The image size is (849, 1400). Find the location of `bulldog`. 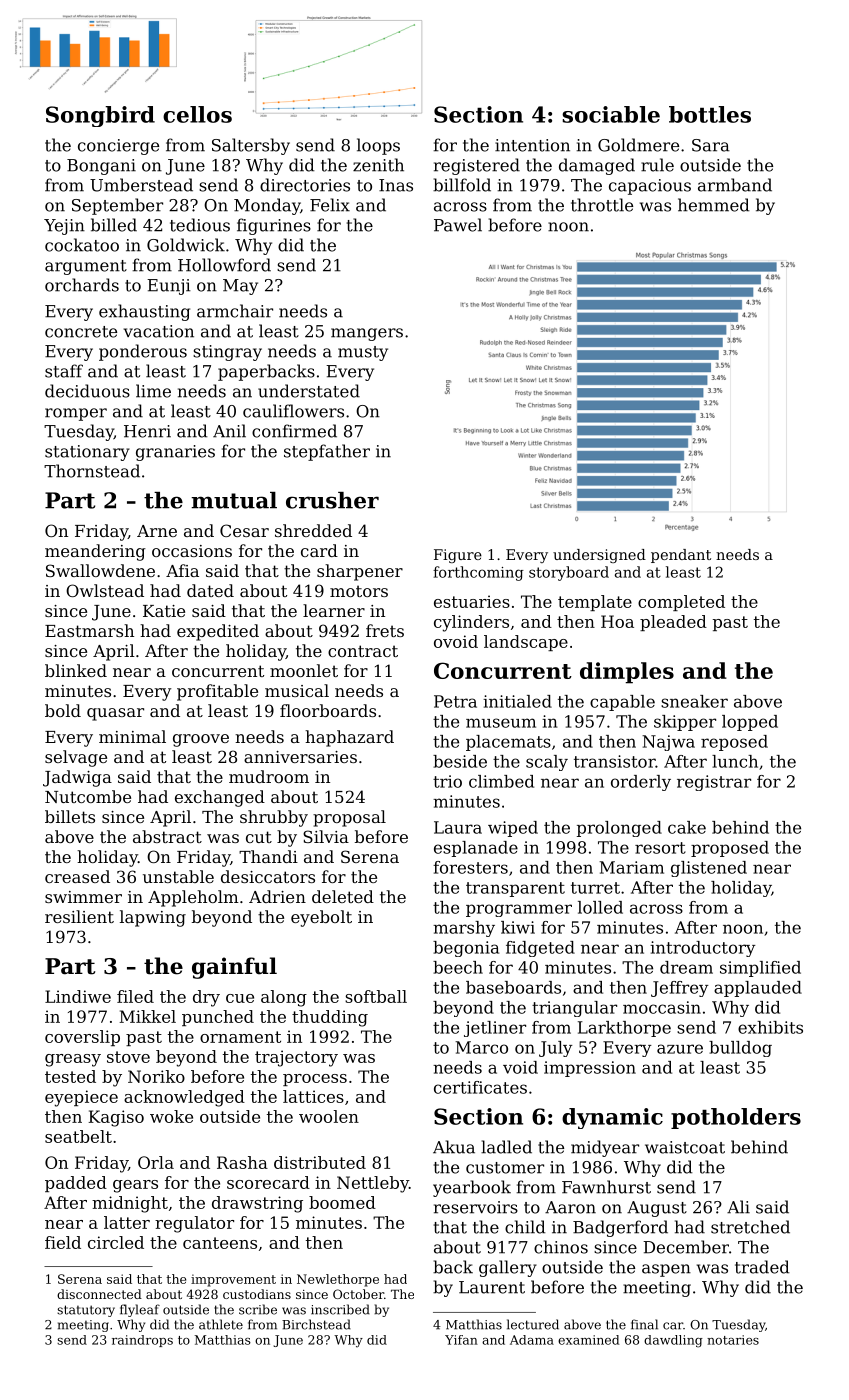

bulldog is located at coordinates (740, 1049).
